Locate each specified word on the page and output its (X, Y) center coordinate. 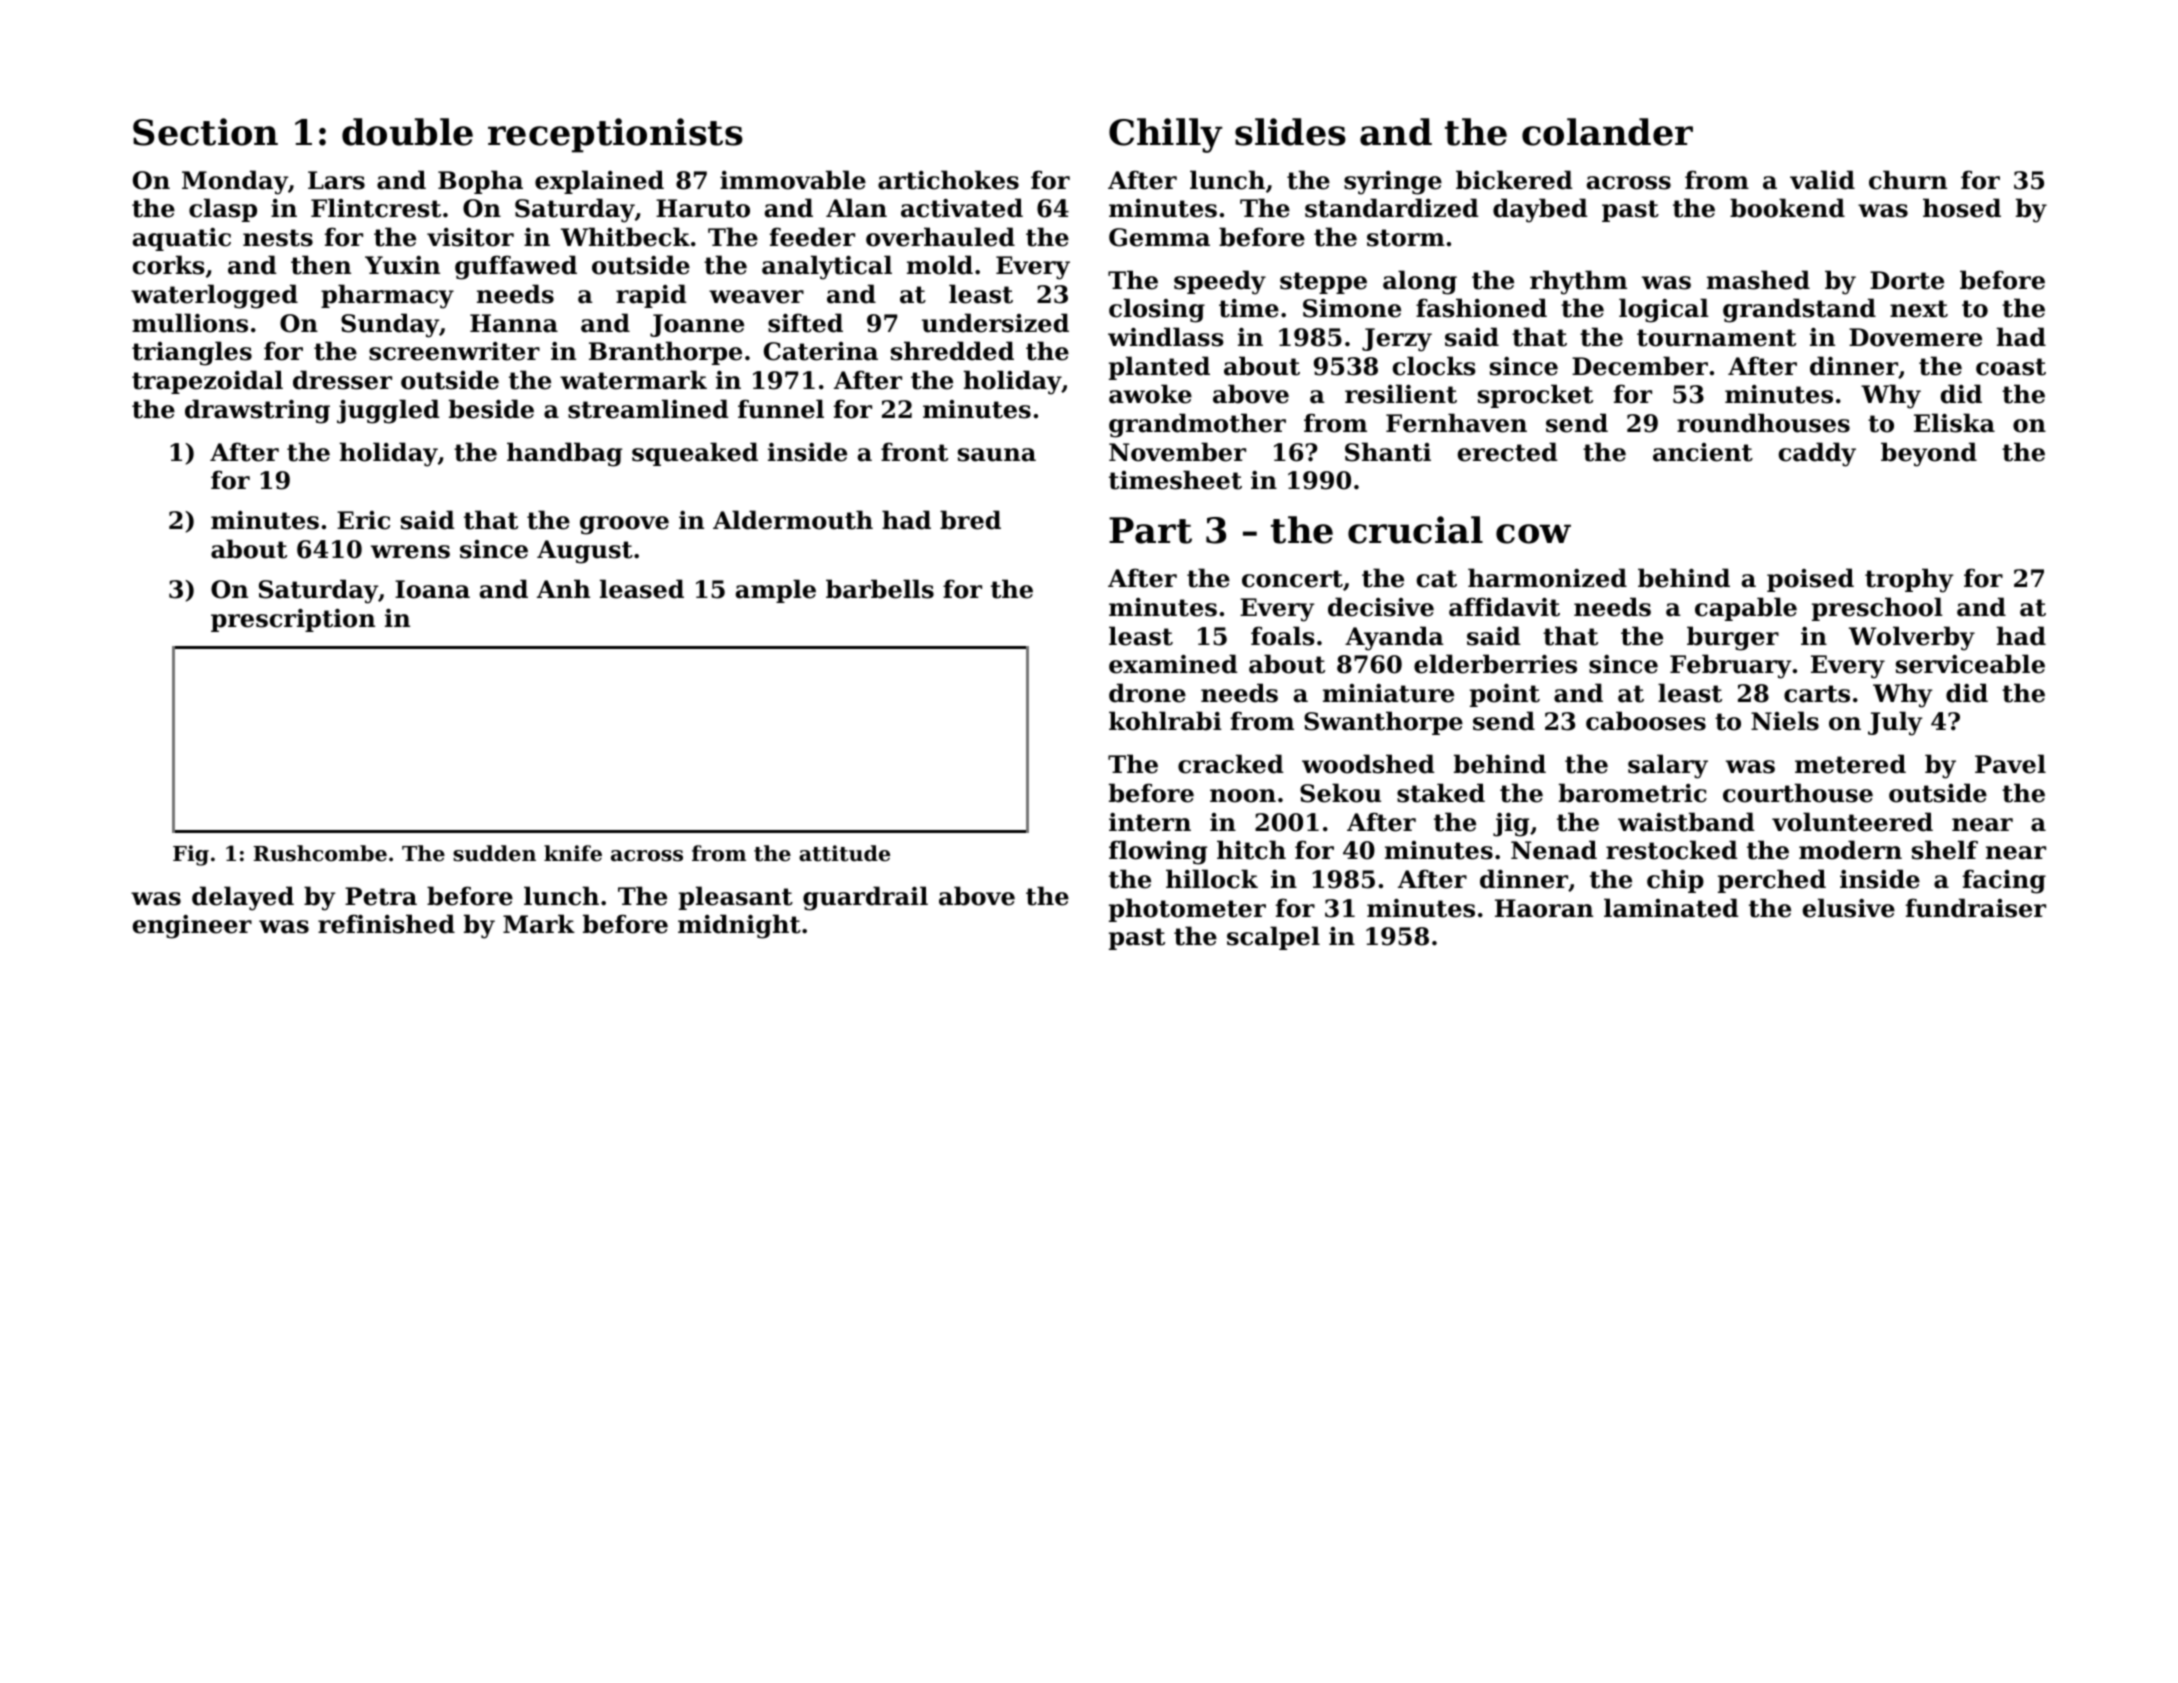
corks (169, 265)
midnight (739, 926)
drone (1147, 693)
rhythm (1578, 282)
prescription (293, 620)
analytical (827, 267)
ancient (1703, 452)
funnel (781, 409)
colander (1607, 132)
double (407, 132)
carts (1817, 694)
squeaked (695, 454)
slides (1290, 132)
